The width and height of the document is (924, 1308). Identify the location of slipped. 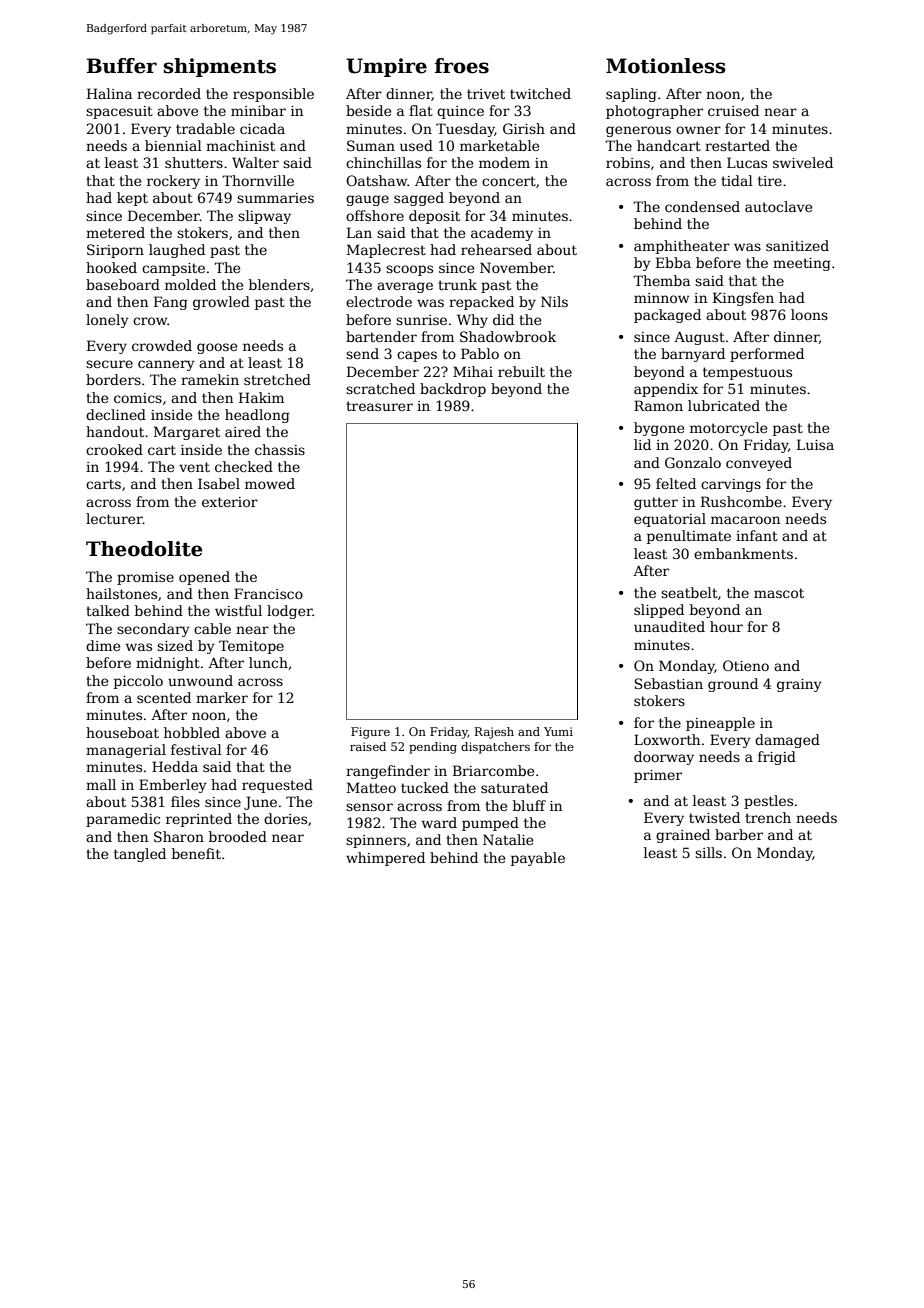
(659, 611).
